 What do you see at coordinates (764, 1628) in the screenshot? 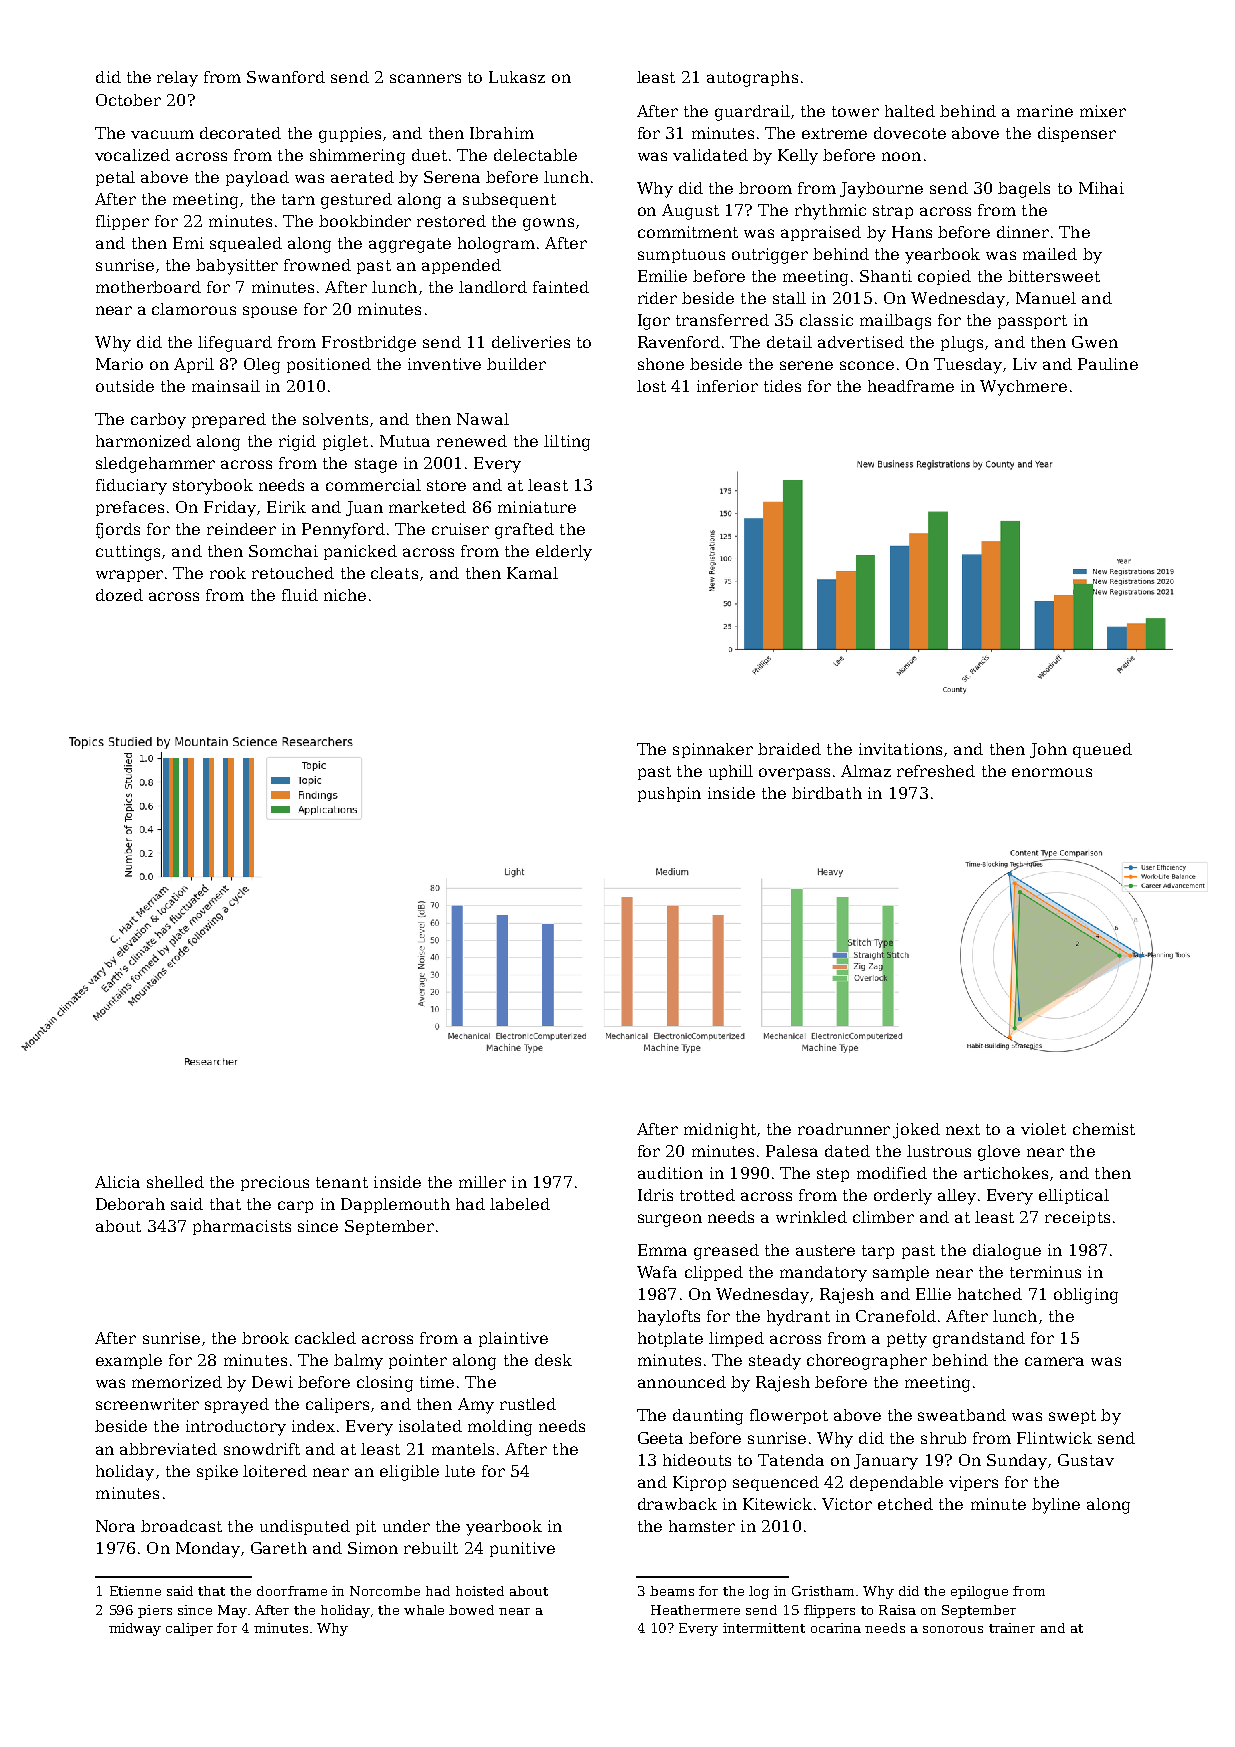
I see `intermittent` at bounding box center [764, 1628].
